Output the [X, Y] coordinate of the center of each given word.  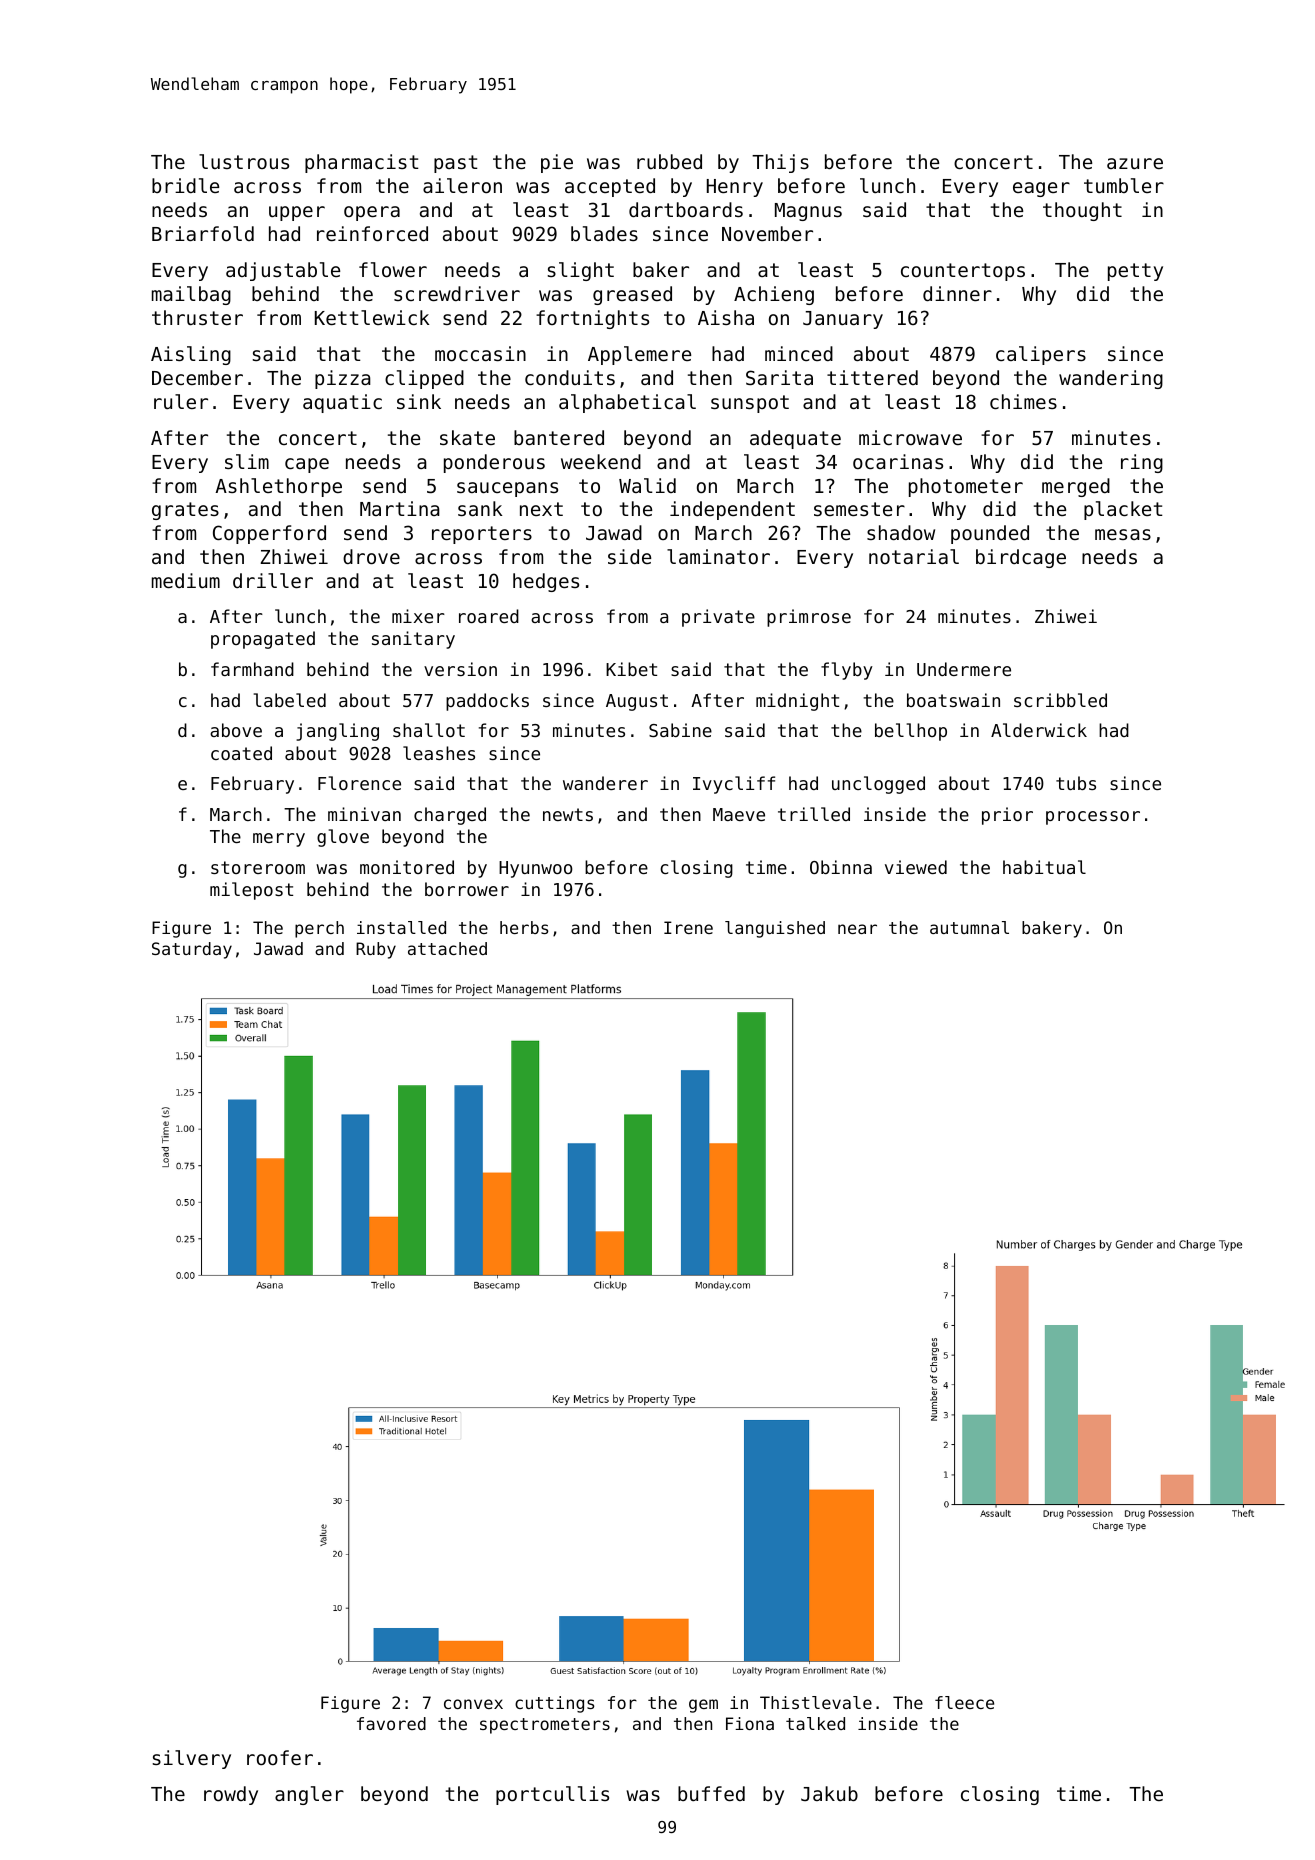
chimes [1023, 401]
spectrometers [545, 1726]
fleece [964, 1702]
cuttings [554, 1704]
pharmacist [362, 163]
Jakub [829, 1793]
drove [371, 556]
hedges [546, 582]
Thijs [780, 163]
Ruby [376, 950]
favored [391, 1723]
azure [1135, 163]
